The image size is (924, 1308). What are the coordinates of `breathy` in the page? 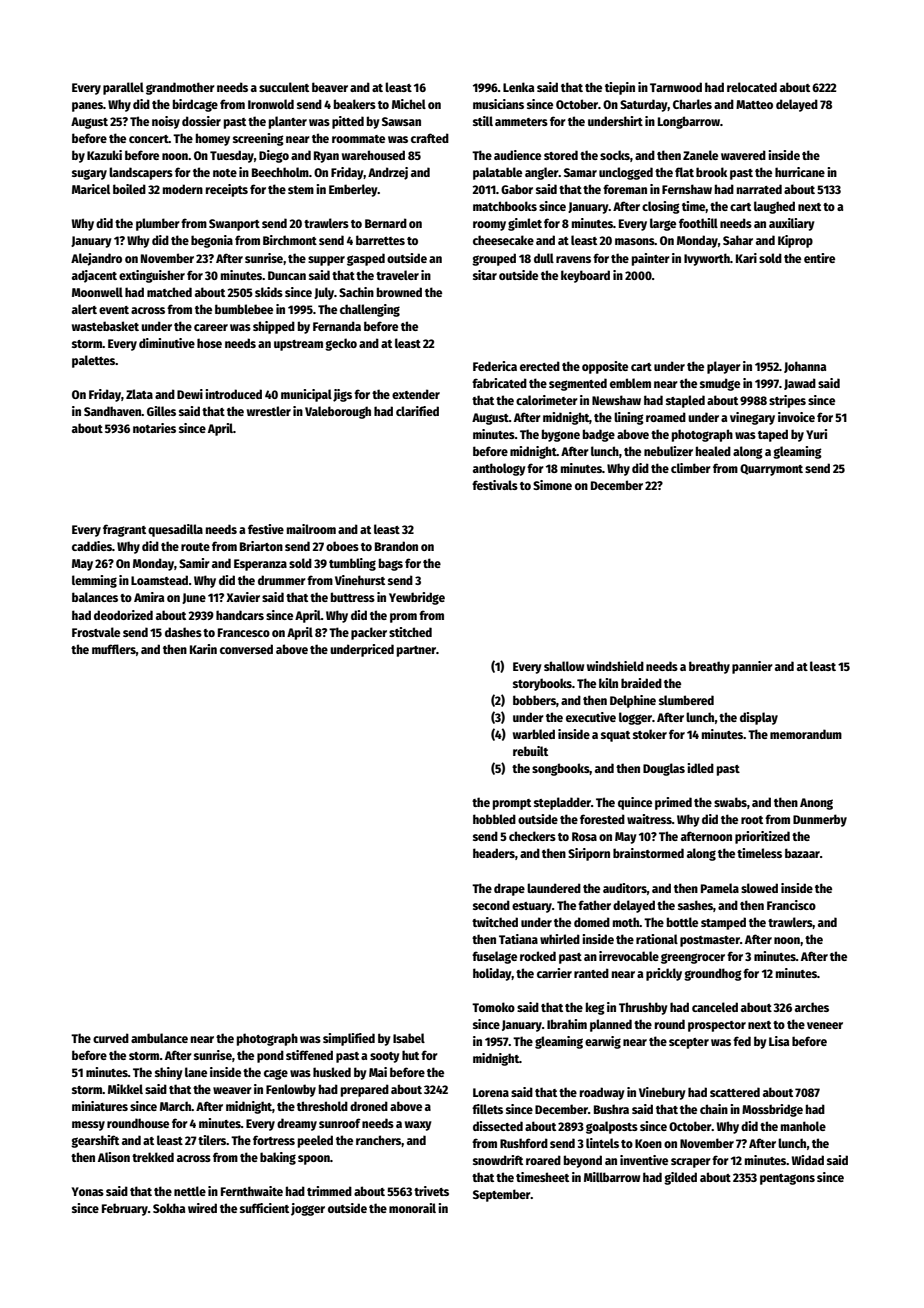 It's located at (709, 667).
